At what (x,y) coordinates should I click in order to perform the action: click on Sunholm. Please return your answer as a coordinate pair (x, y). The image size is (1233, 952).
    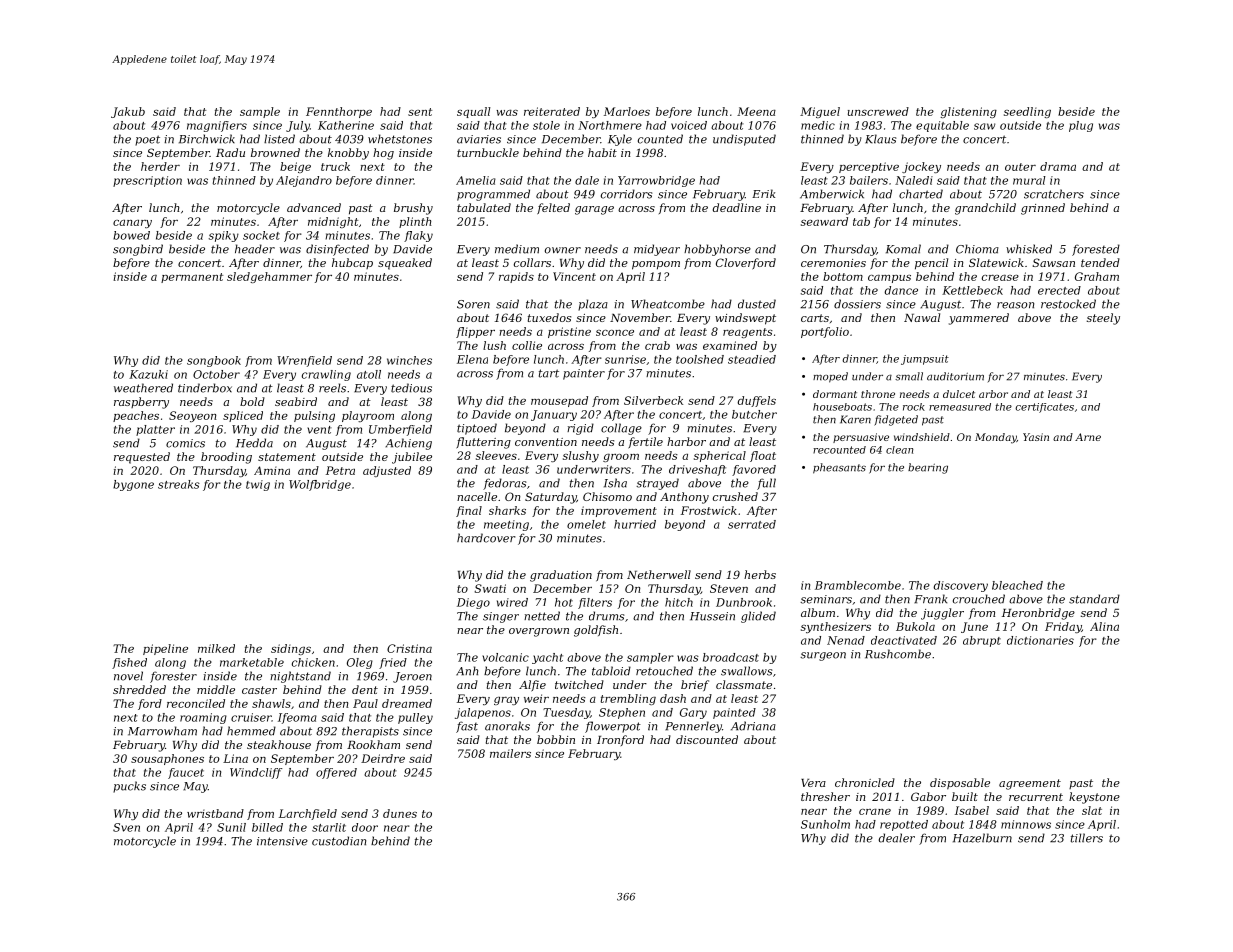
    Looking at the image, I should click on (825, 824).
